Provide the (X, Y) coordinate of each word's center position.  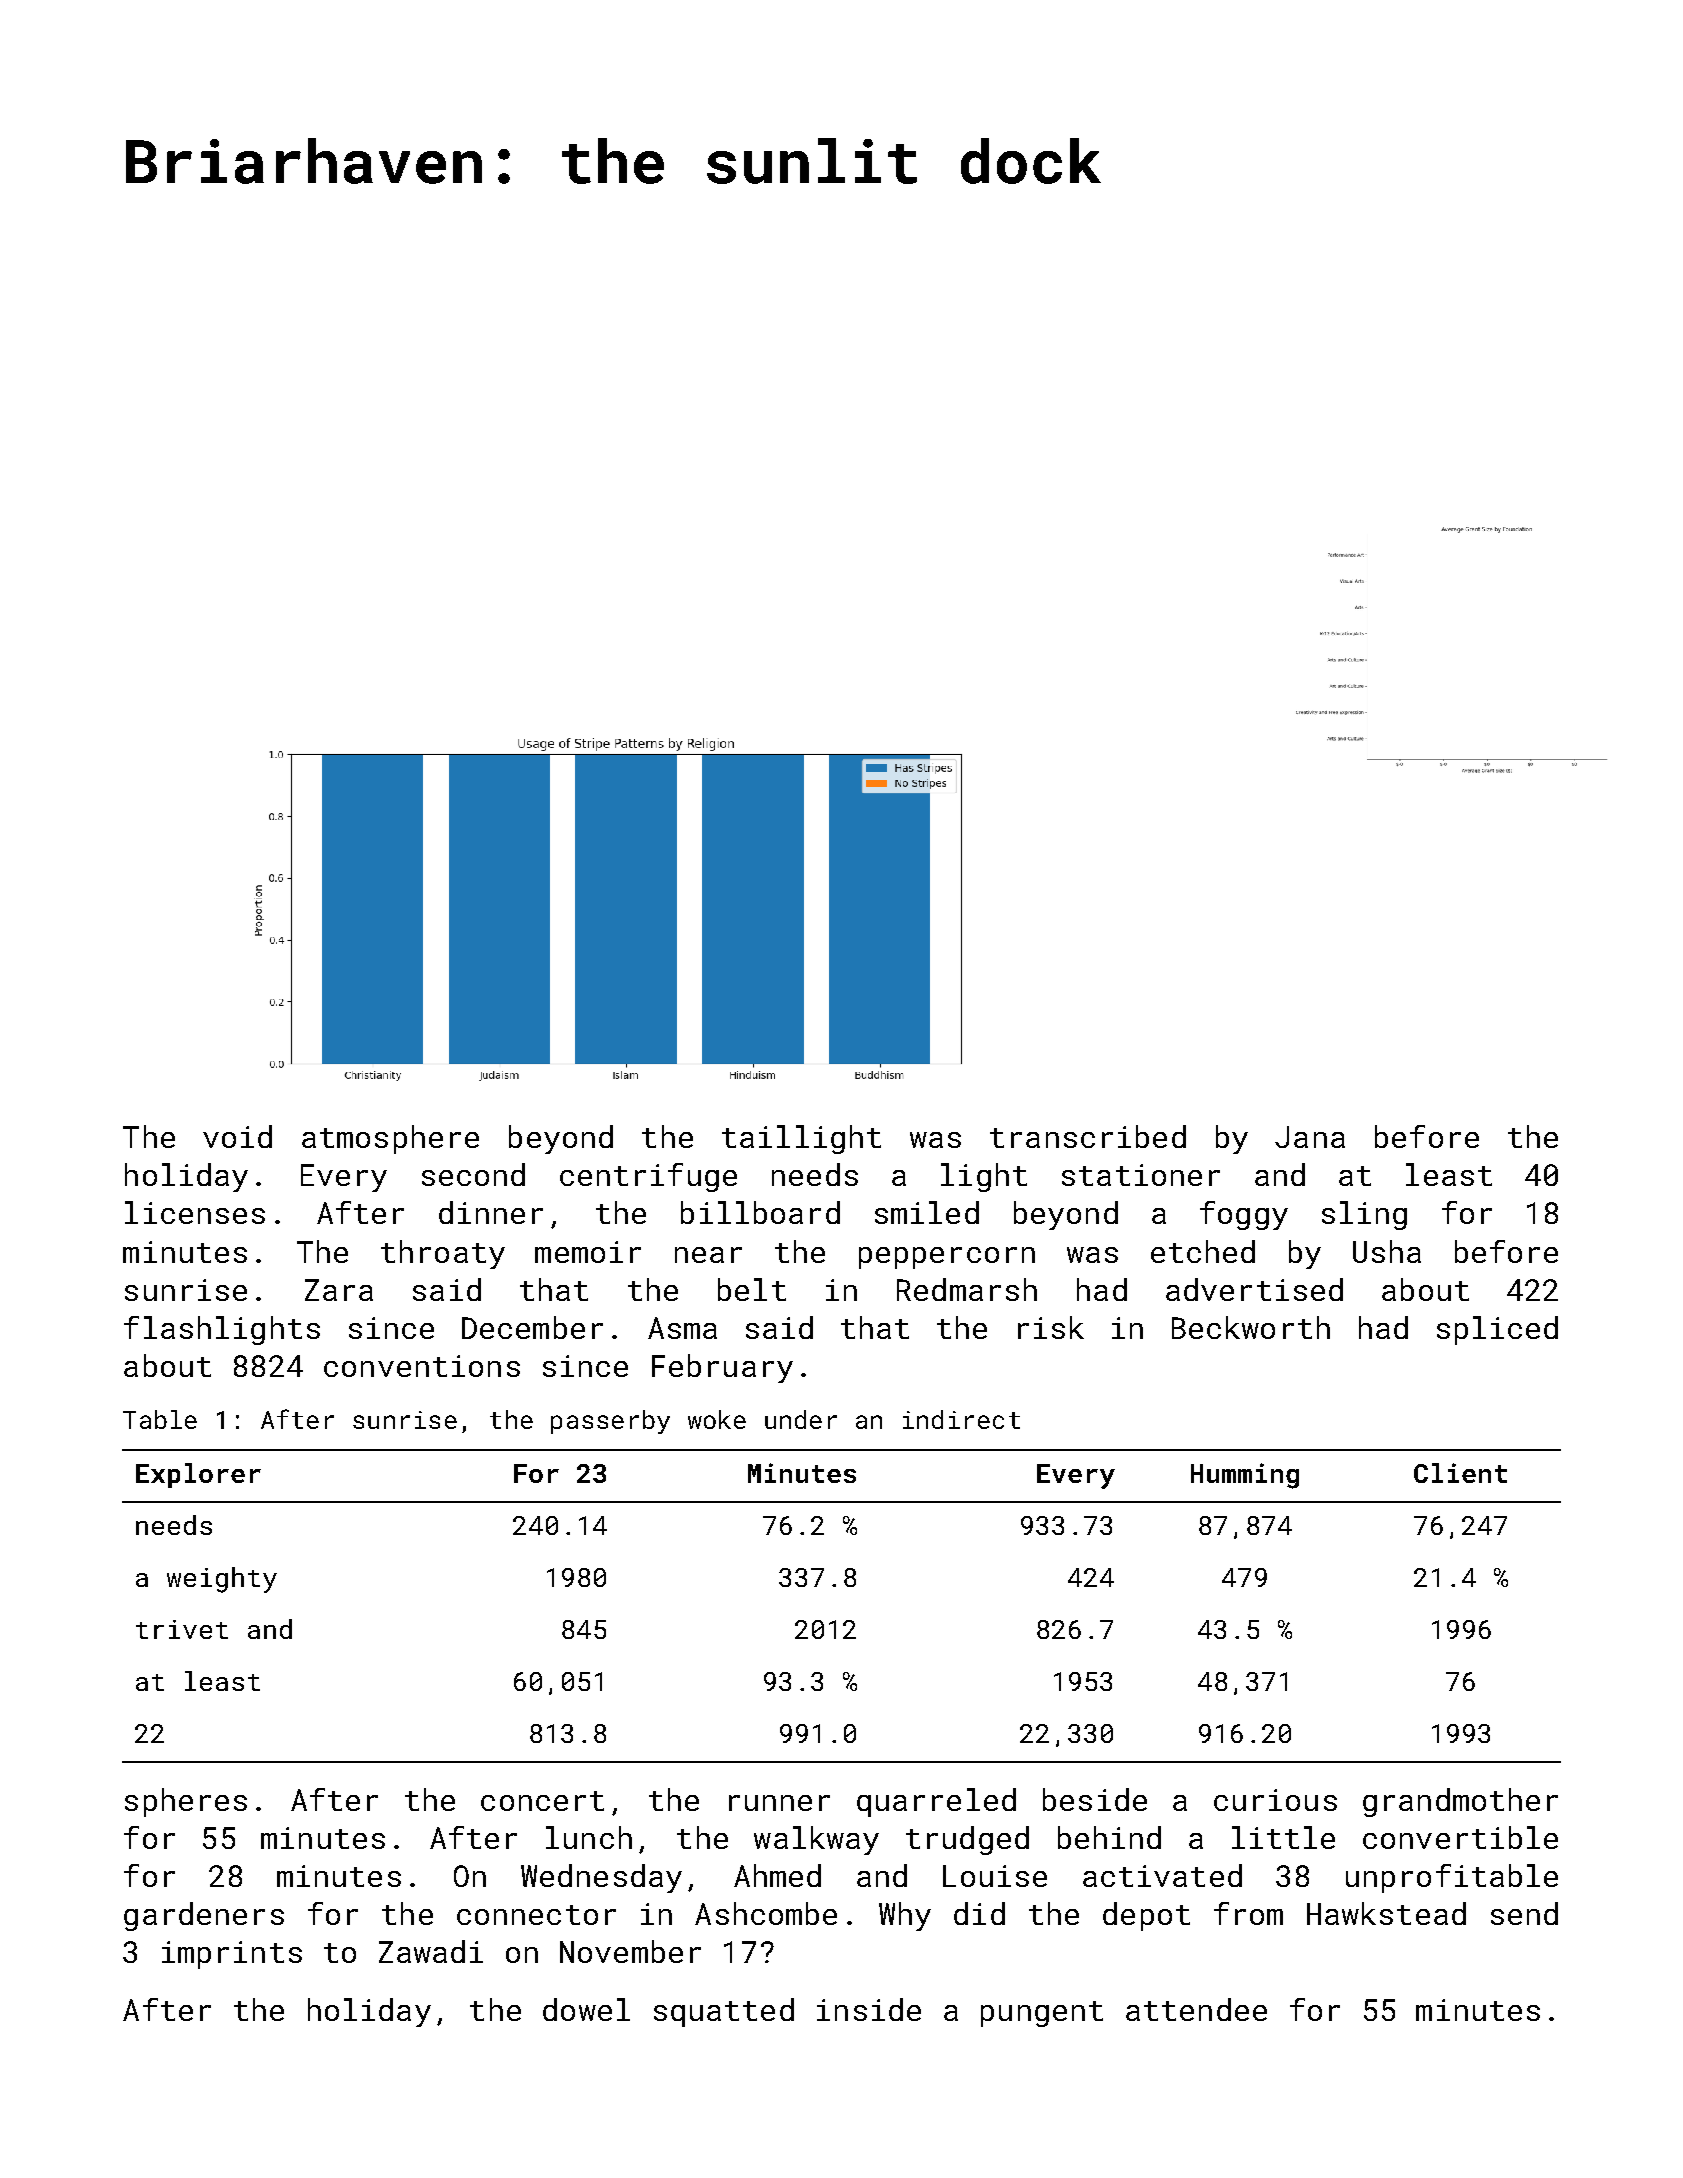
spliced (1497, 1330)
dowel (586, 2009)
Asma (682, 1328)
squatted (724, 2012)
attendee (1196, 2009)
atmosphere (390, 1139)
